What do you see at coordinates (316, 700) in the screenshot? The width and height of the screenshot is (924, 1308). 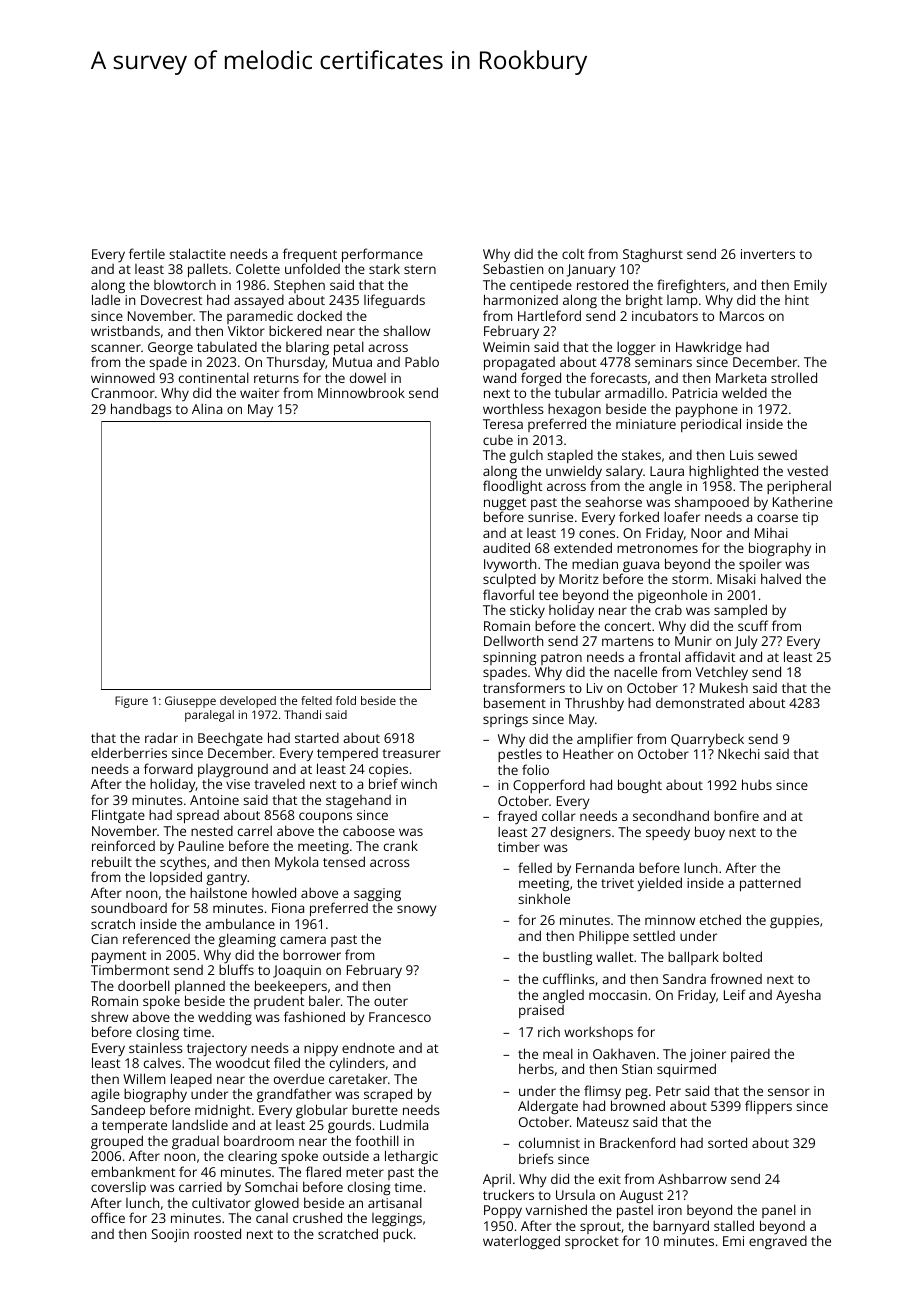 I see `felted` at bounding box center [316, 700].
